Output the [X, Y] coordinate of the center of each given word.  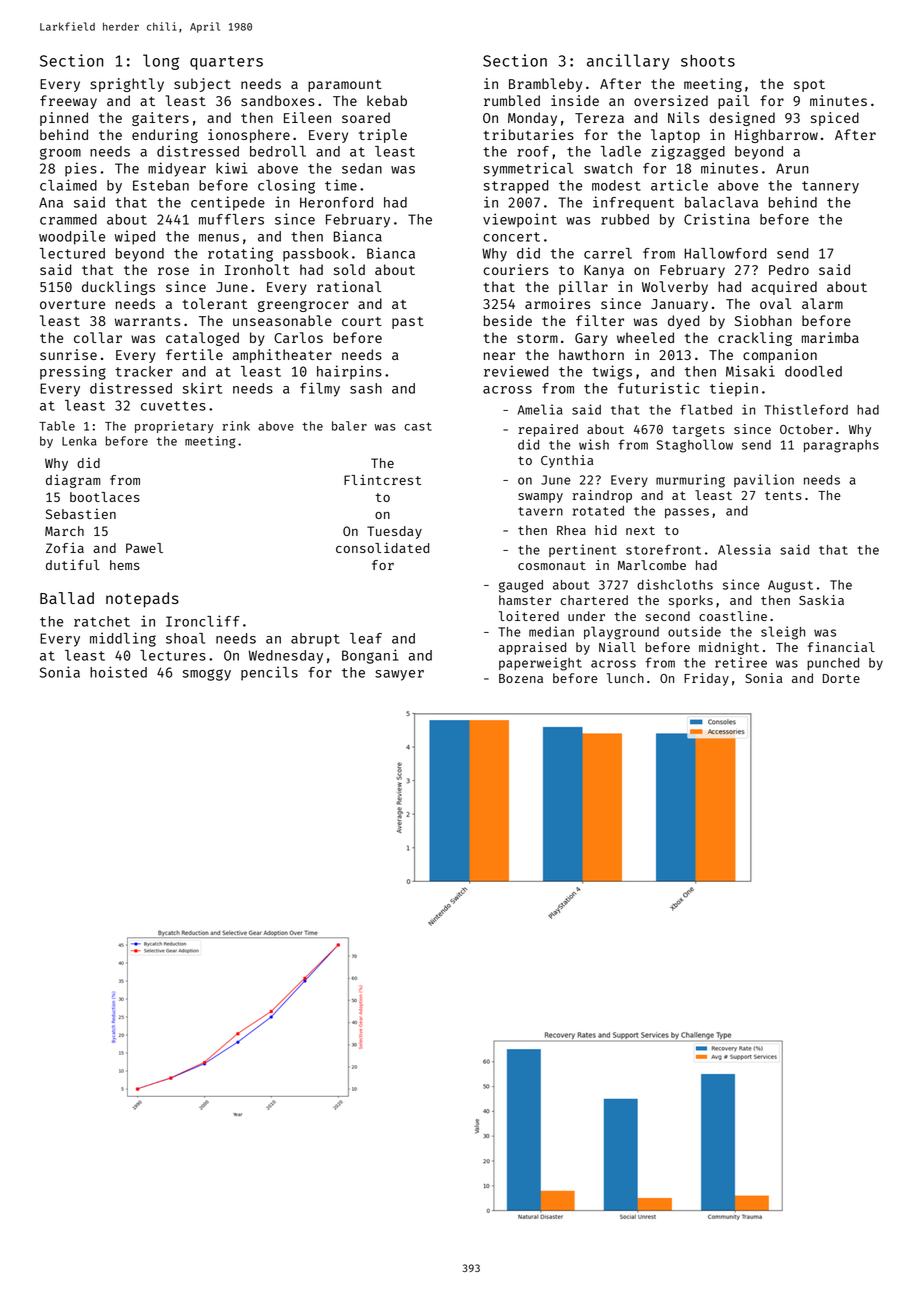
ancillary [628, 62]
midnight [729, 648]
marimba [830, 337]
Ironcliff [203, 621]
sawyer [399, 675]
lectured [72, 253]
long [161, 62]
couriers [515, 269]
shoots [708, 61]
